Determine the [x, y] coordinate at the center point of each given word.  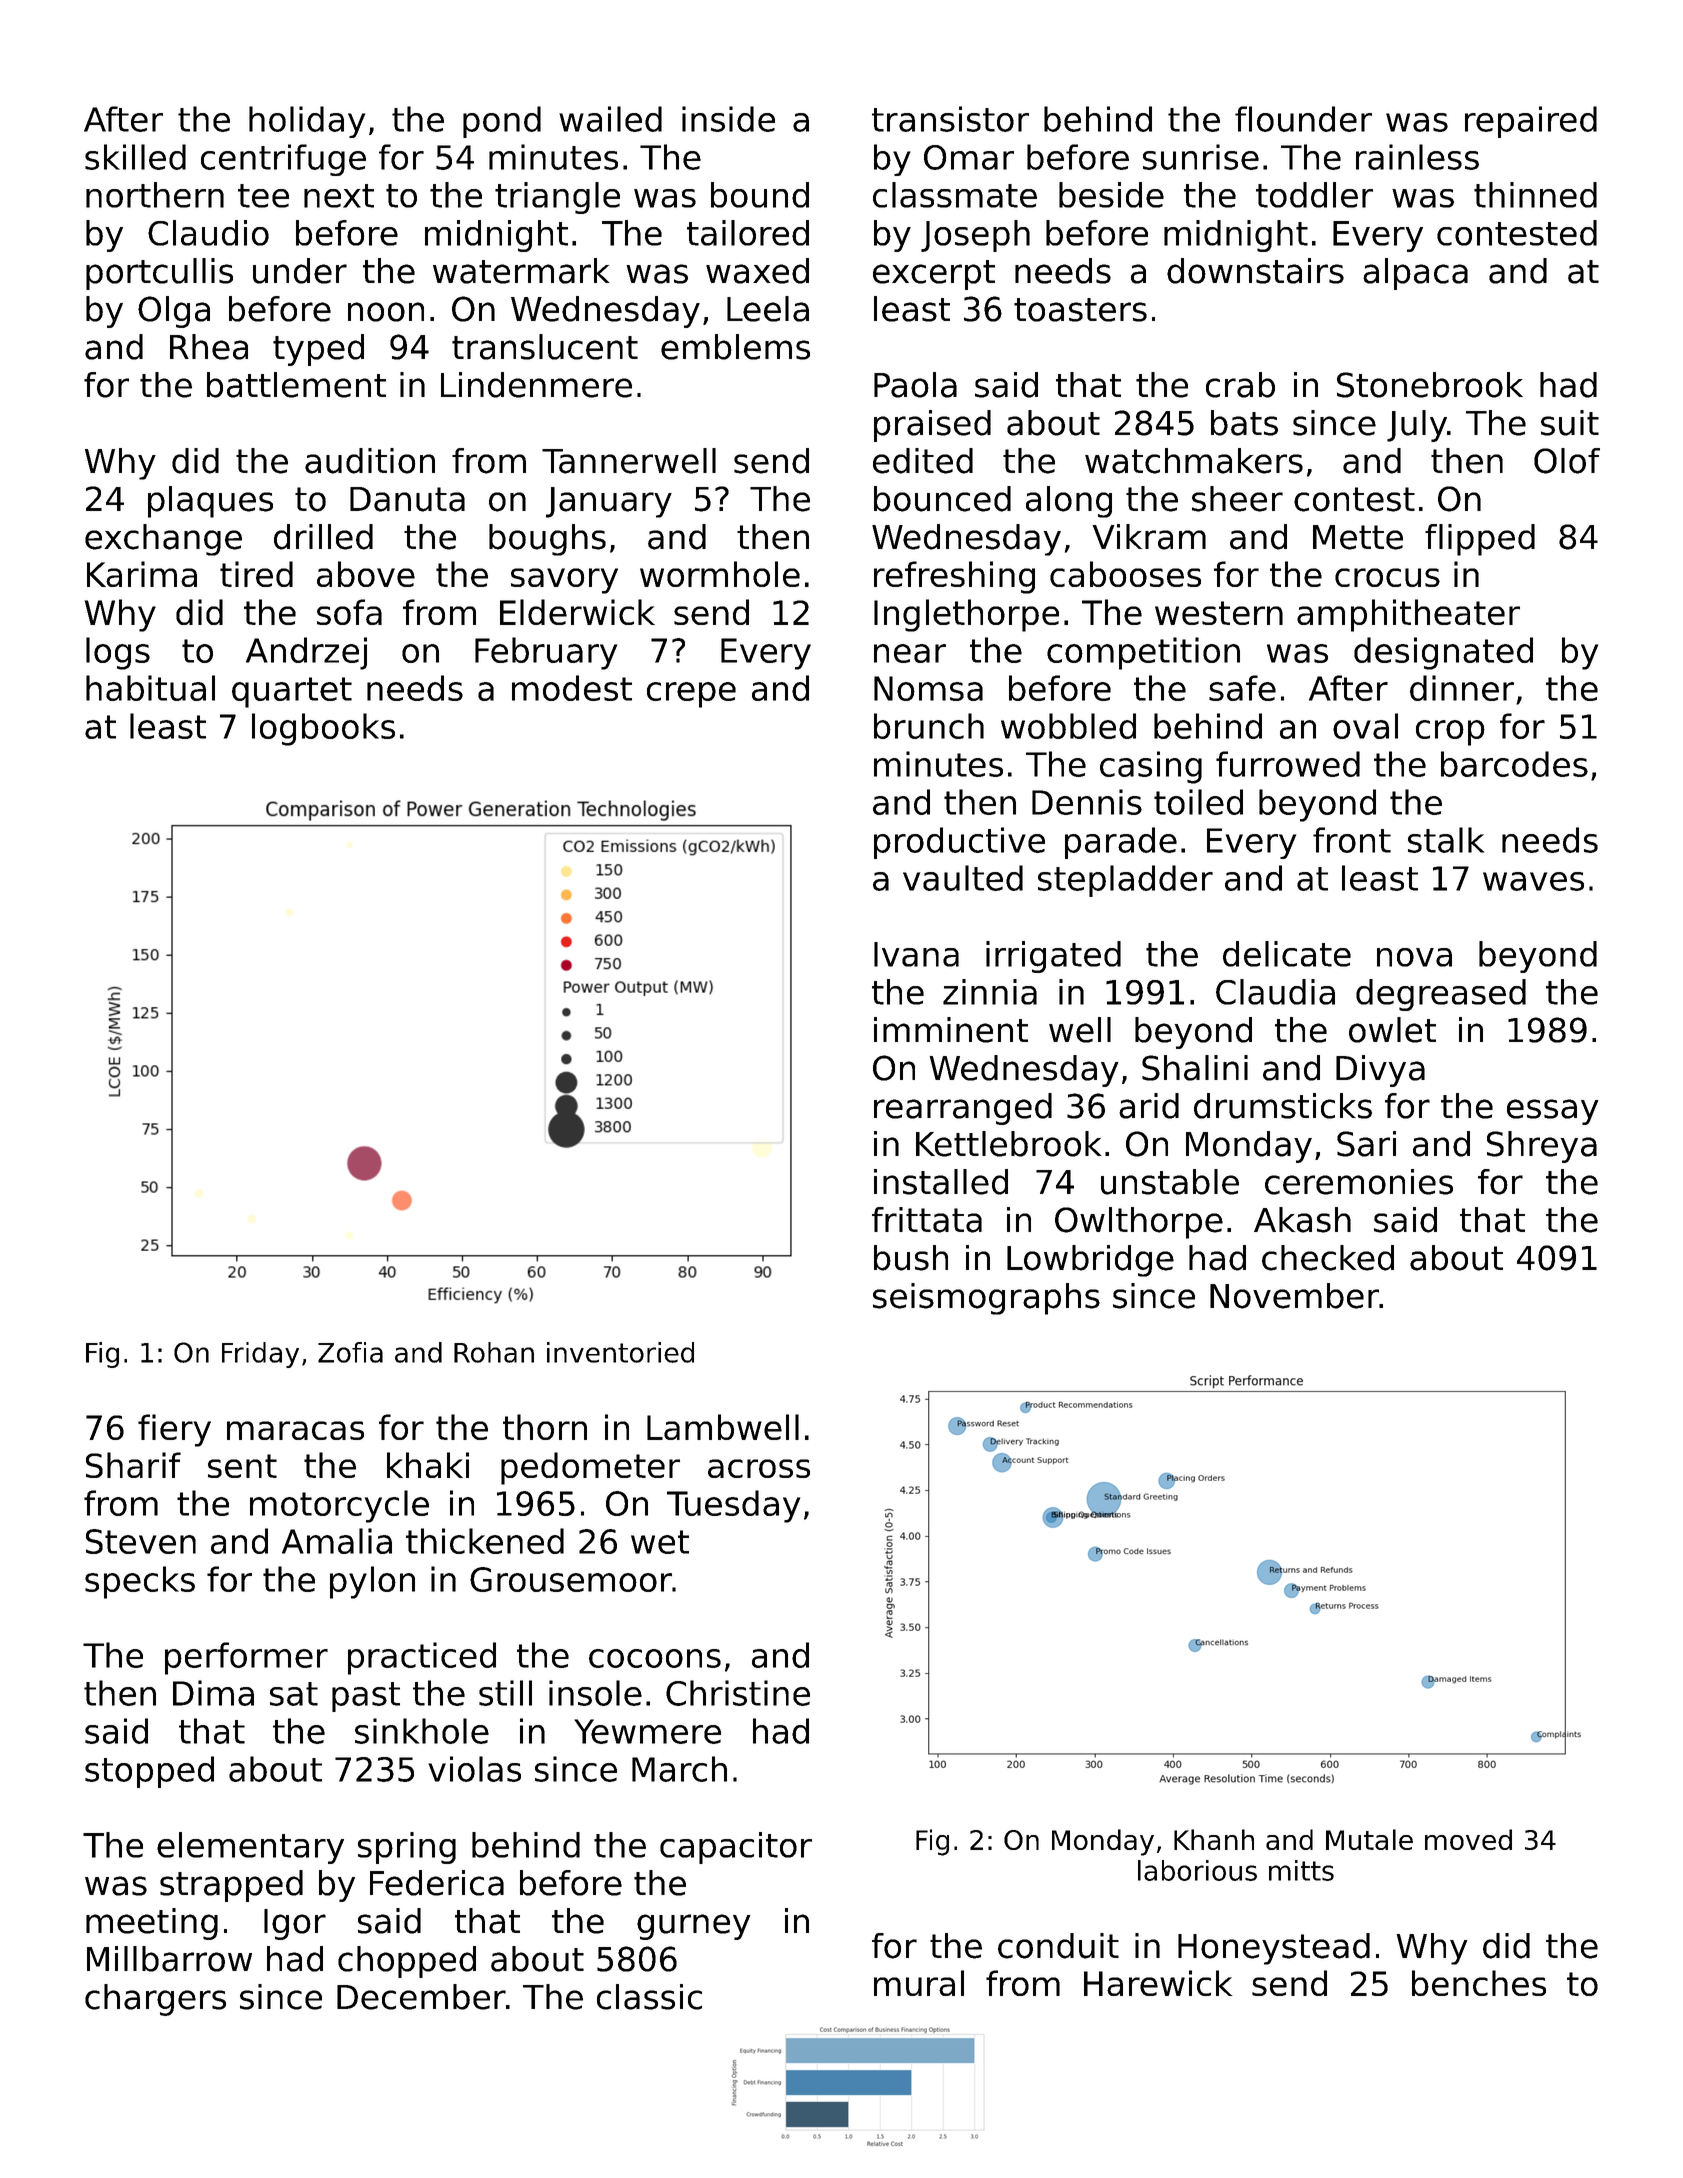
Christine [738, 1693]
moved [1468, 1839]
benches [1479, 1983]
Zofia [350, 1352]
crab [1240, 385]
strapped [231, 1886]
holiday [307, 122]
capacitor [736, 1848]
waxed [757, 271]
